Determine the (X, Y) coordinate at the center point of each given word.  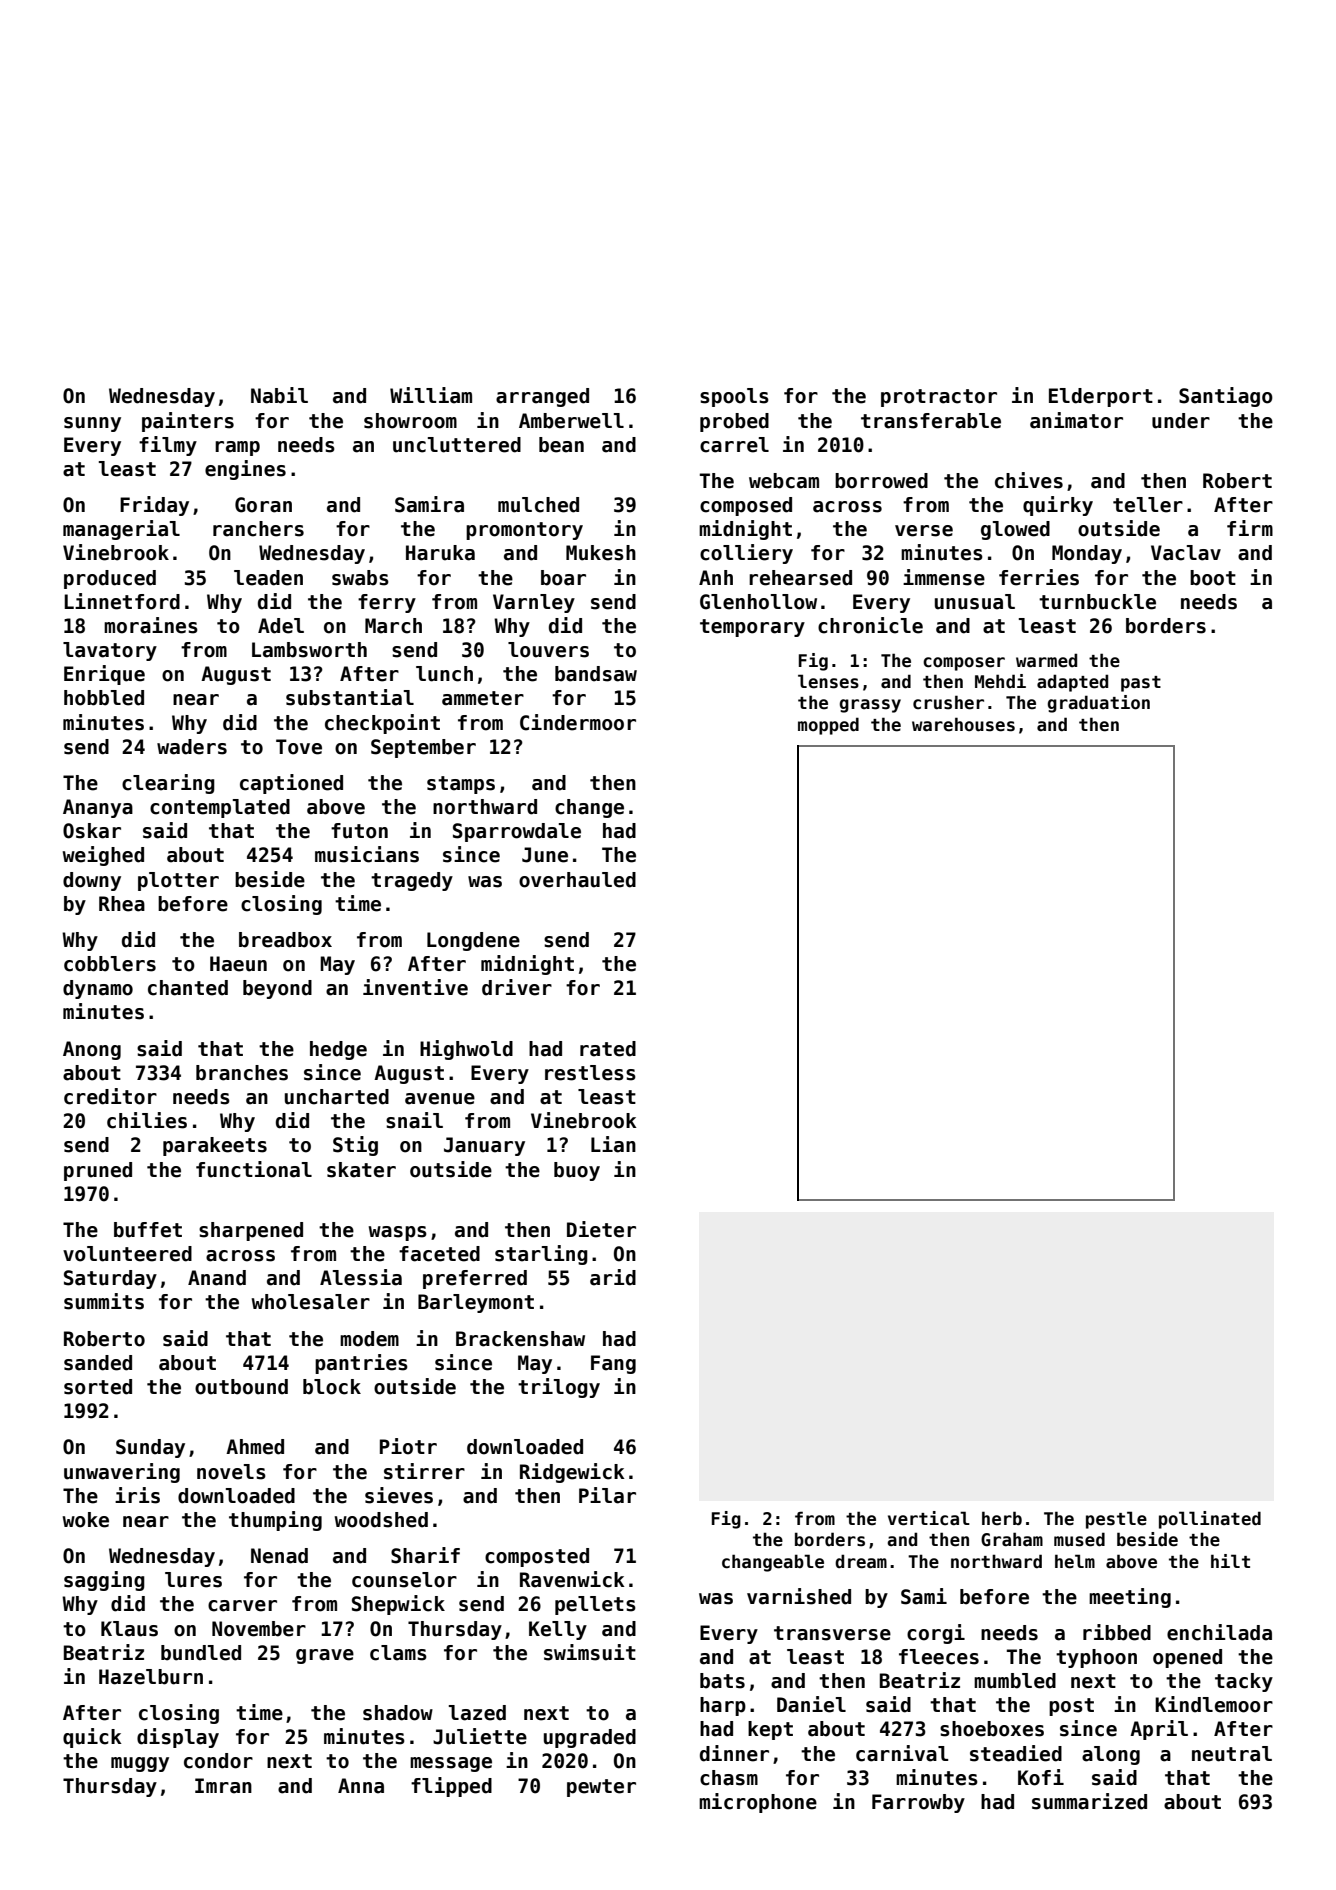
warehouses (963, 724)
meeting (1130, 1598)
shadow (398, 1713)
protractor (939, 398)
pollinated (1210, 1520)
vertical (929, 1518)
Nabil (279, 395)
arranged (542, 397)
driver (517, 987)
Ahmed (255, 1447)
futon (359, 831)
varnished (799, 1596)
